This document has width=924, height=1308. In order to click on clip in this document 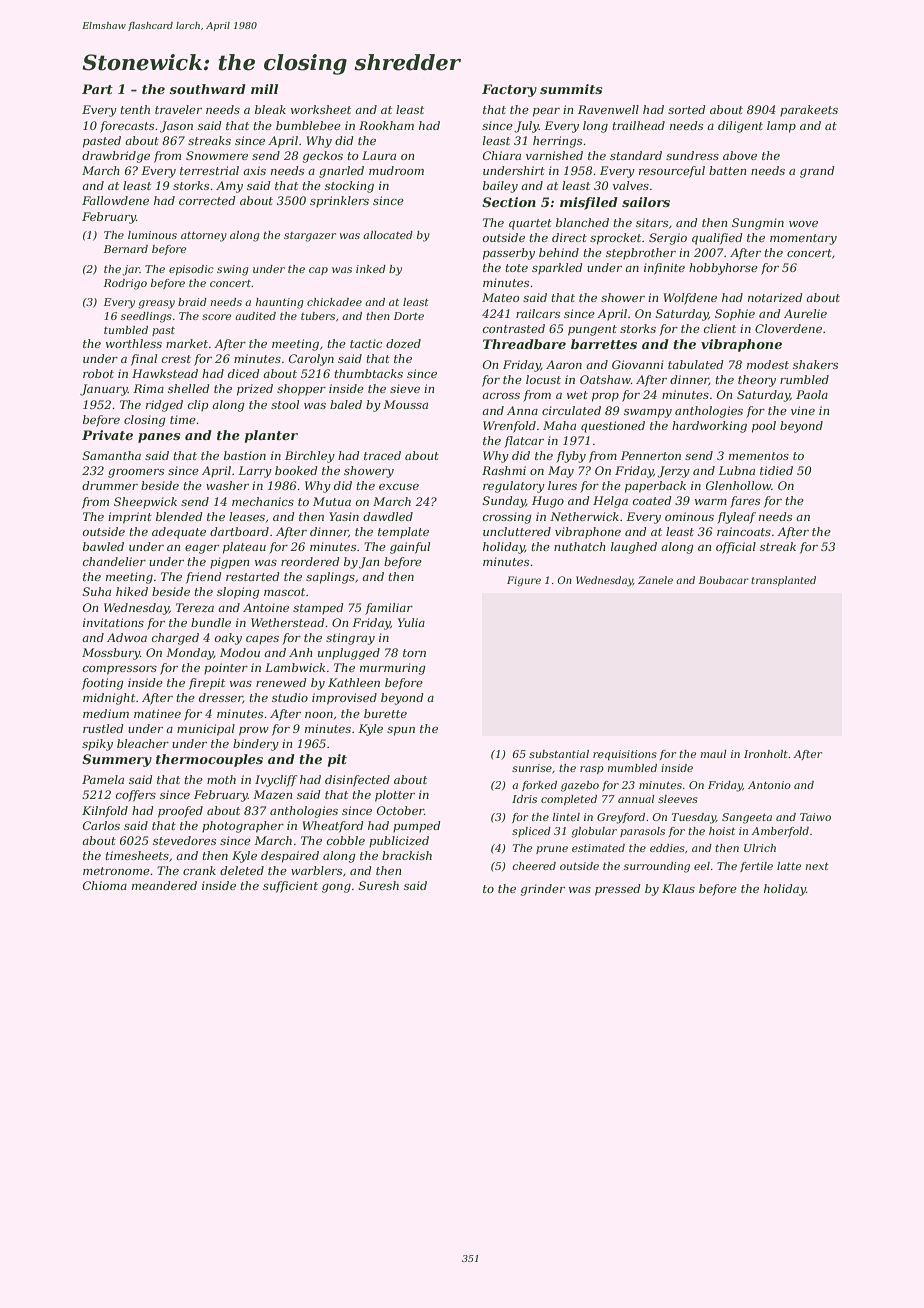, I will do `click(198, 406)`.
